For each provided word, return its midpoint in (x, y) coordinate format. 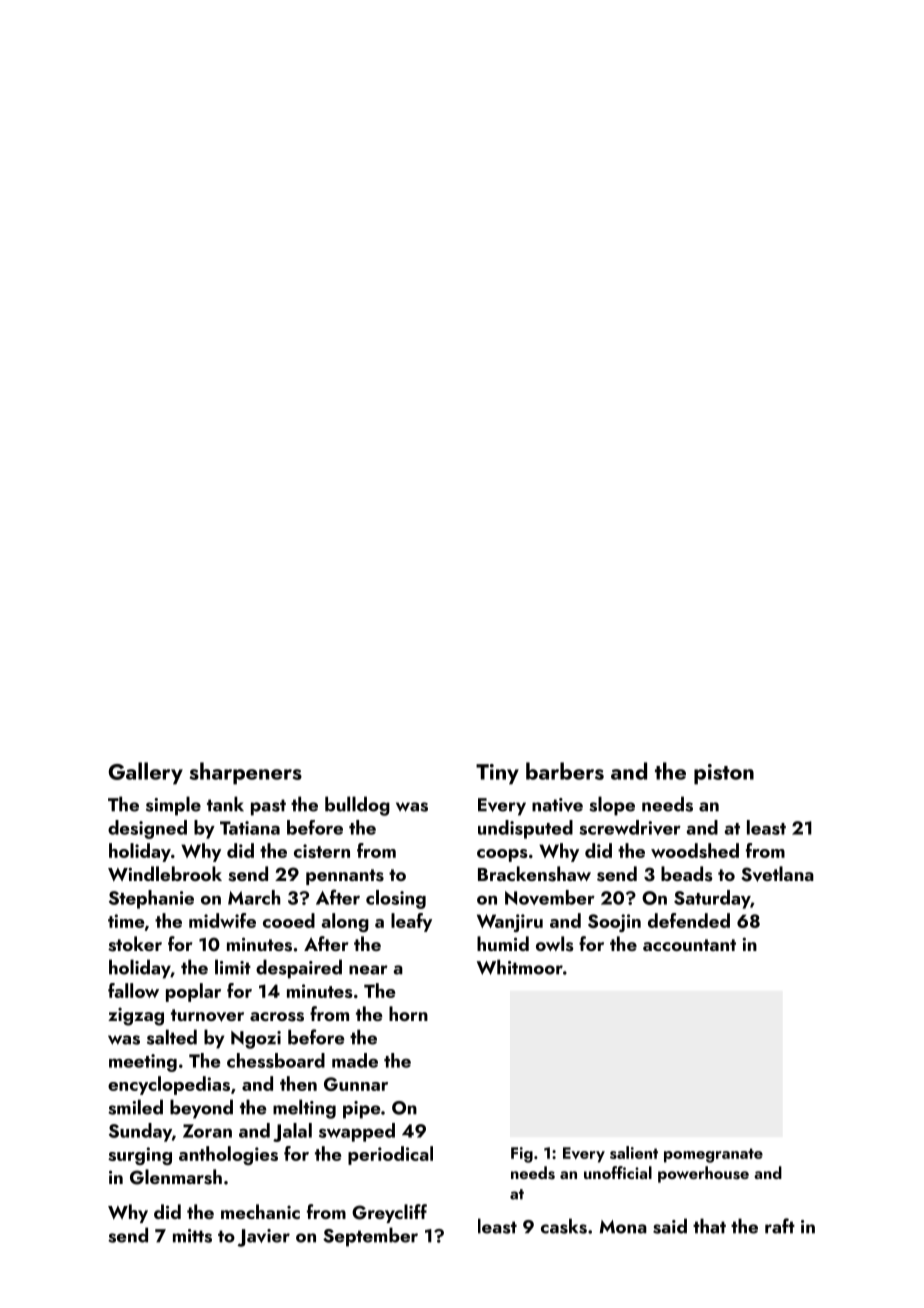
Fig (522, 1155)
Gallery (145, 773)
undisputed (525, 829)
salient (634, 1152)
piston (724, 774)
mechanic (260, 1211)
